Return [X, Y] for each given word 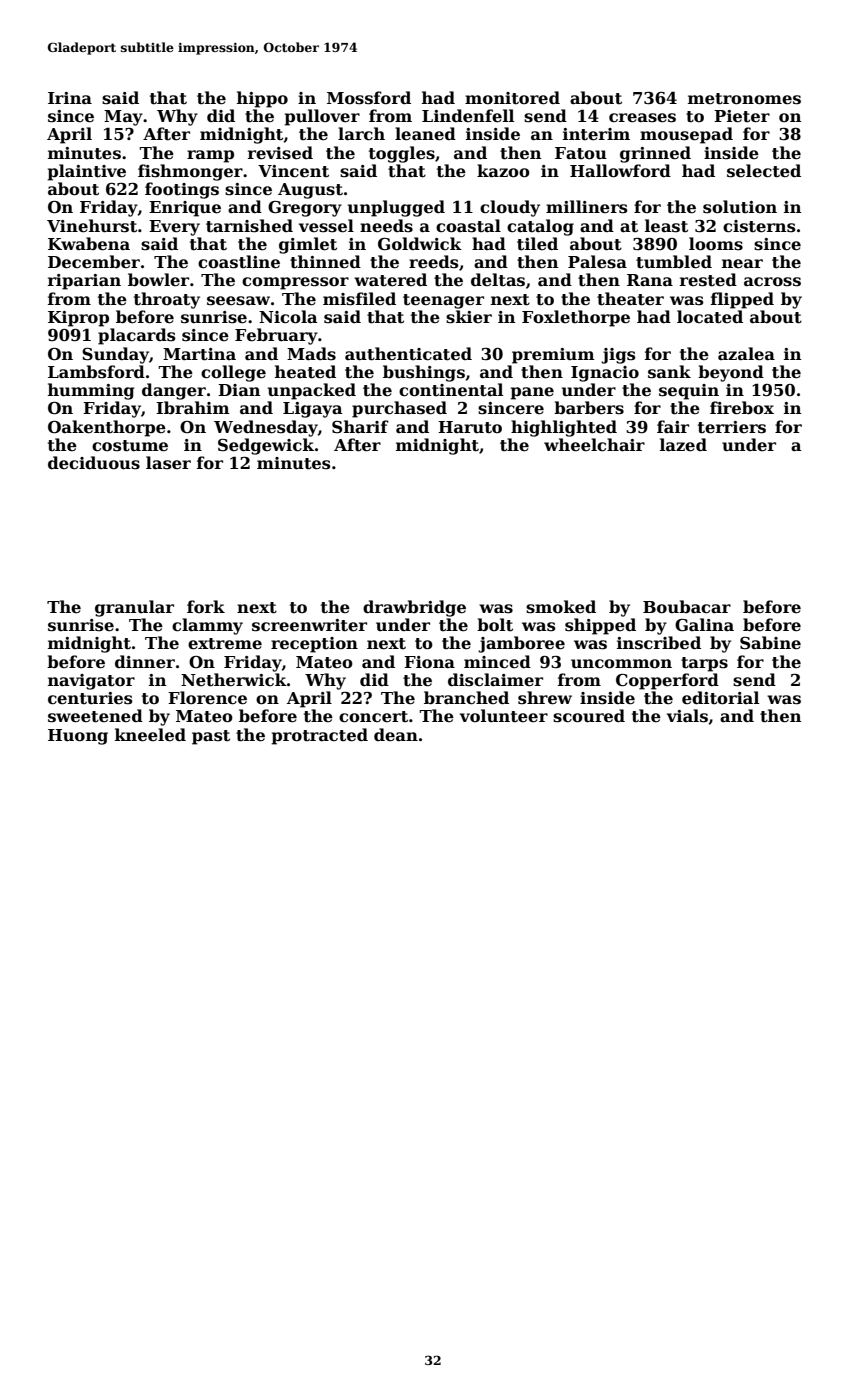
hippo [262, 99]
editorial [720, 698]
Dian [239, 390]
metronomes [744, 99]
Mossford [369, 98]
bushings [424, 373]
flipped [742, 300]
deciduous [94, 463]
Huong [78, 737]
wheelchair [594, 445]
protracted [319, 736]
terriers [732, 427]
